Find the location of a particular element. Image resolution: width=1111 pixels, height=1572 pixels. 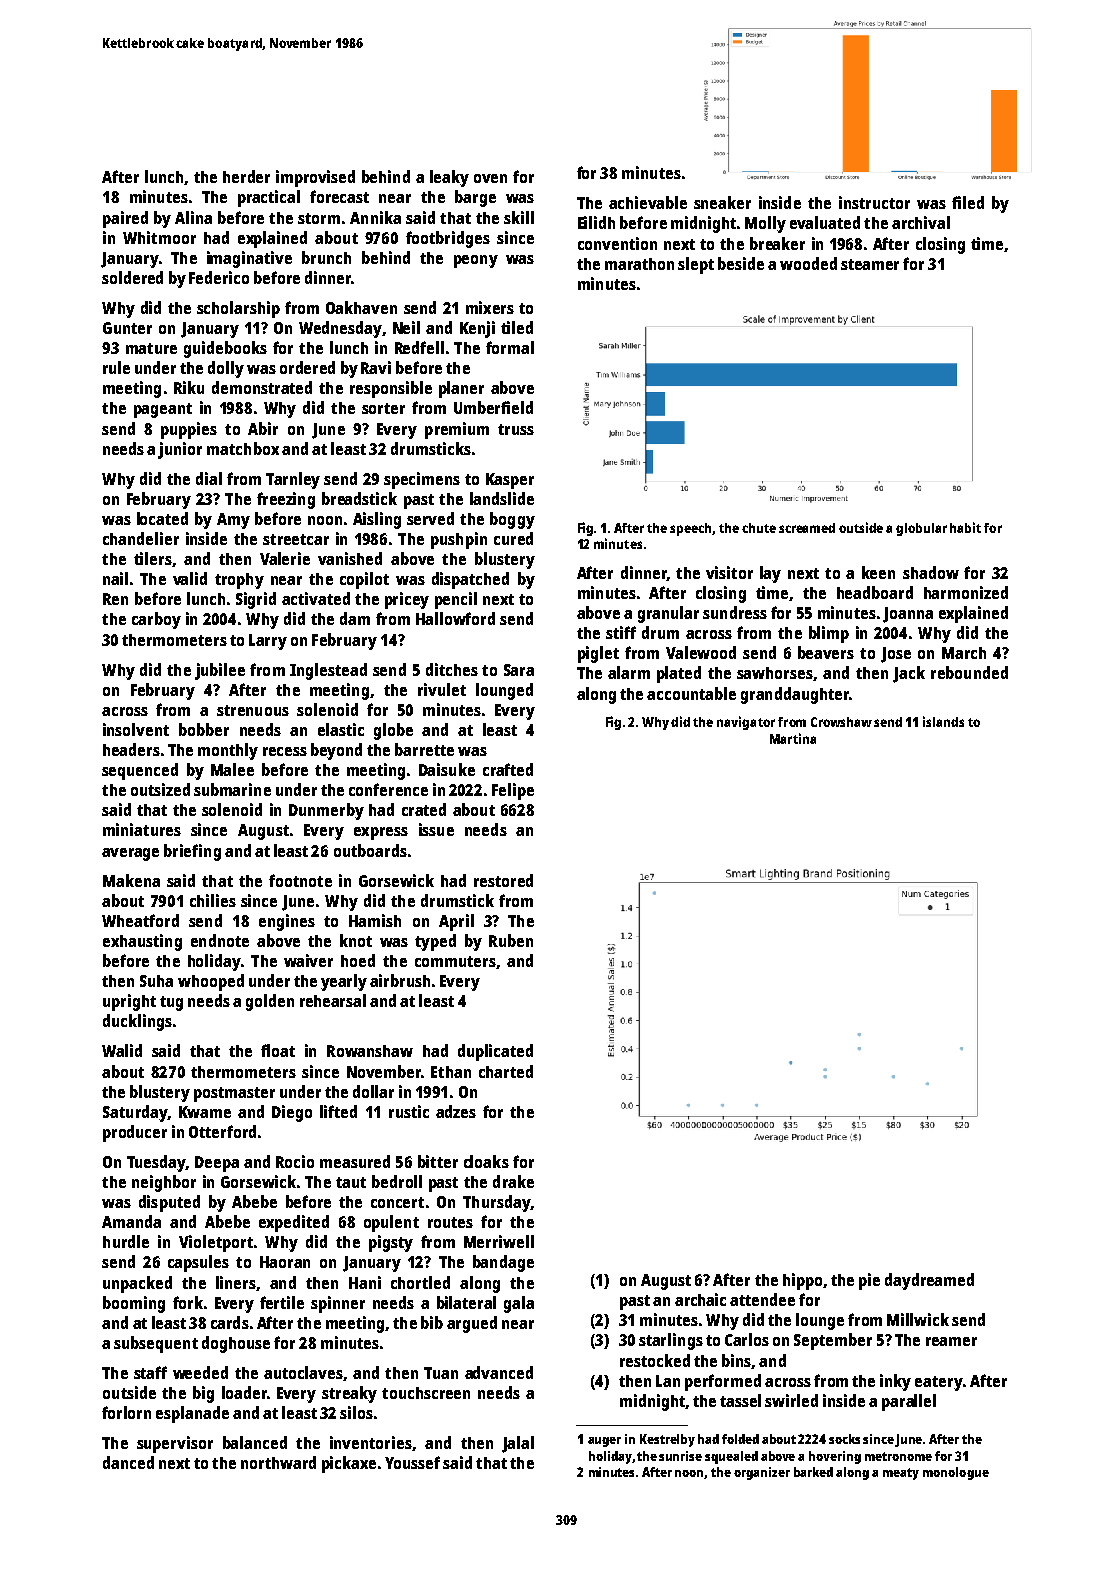

herder is located at coordinates (246, 176).
